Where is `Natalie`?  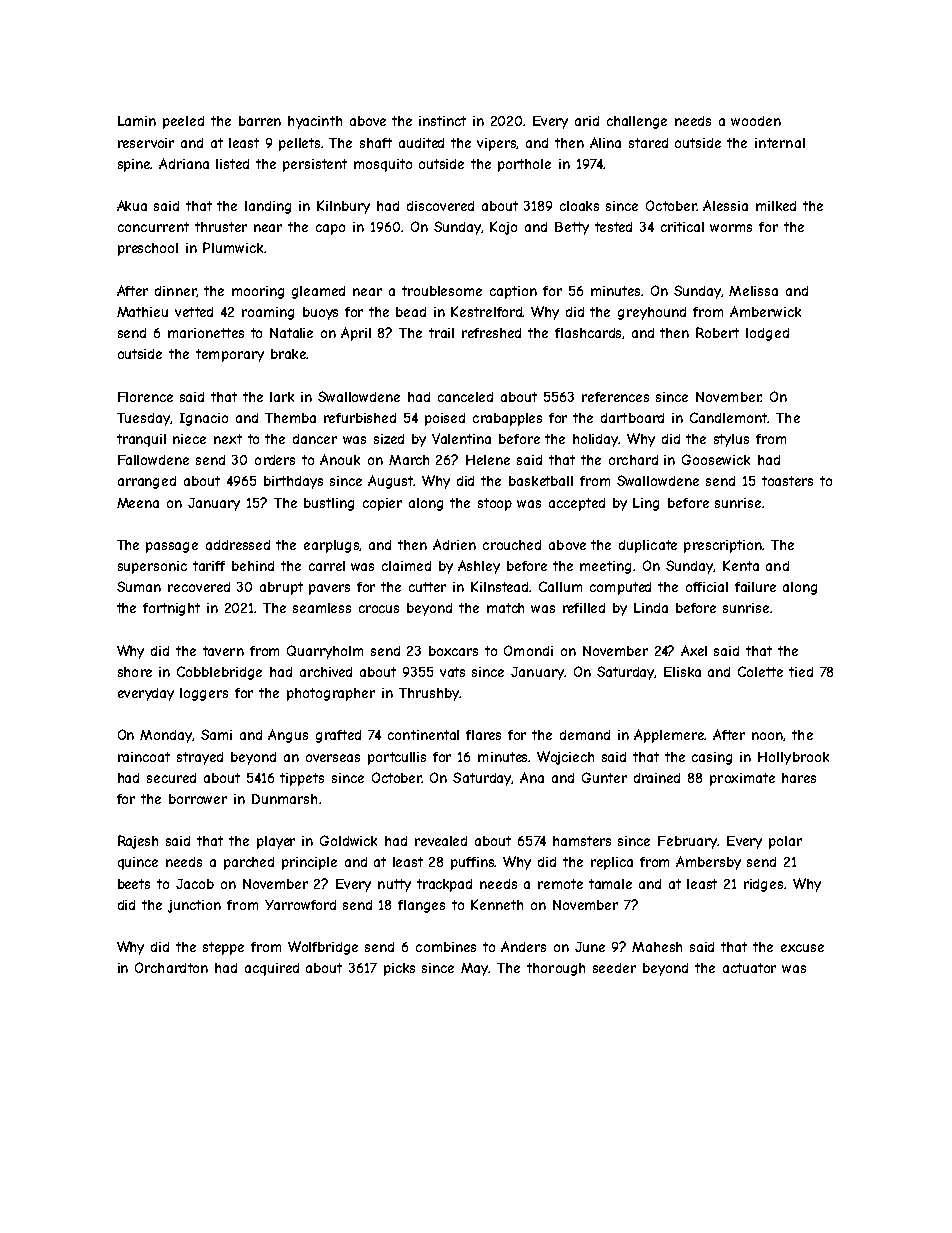
Natalie is located at coordinates (291, 333).
